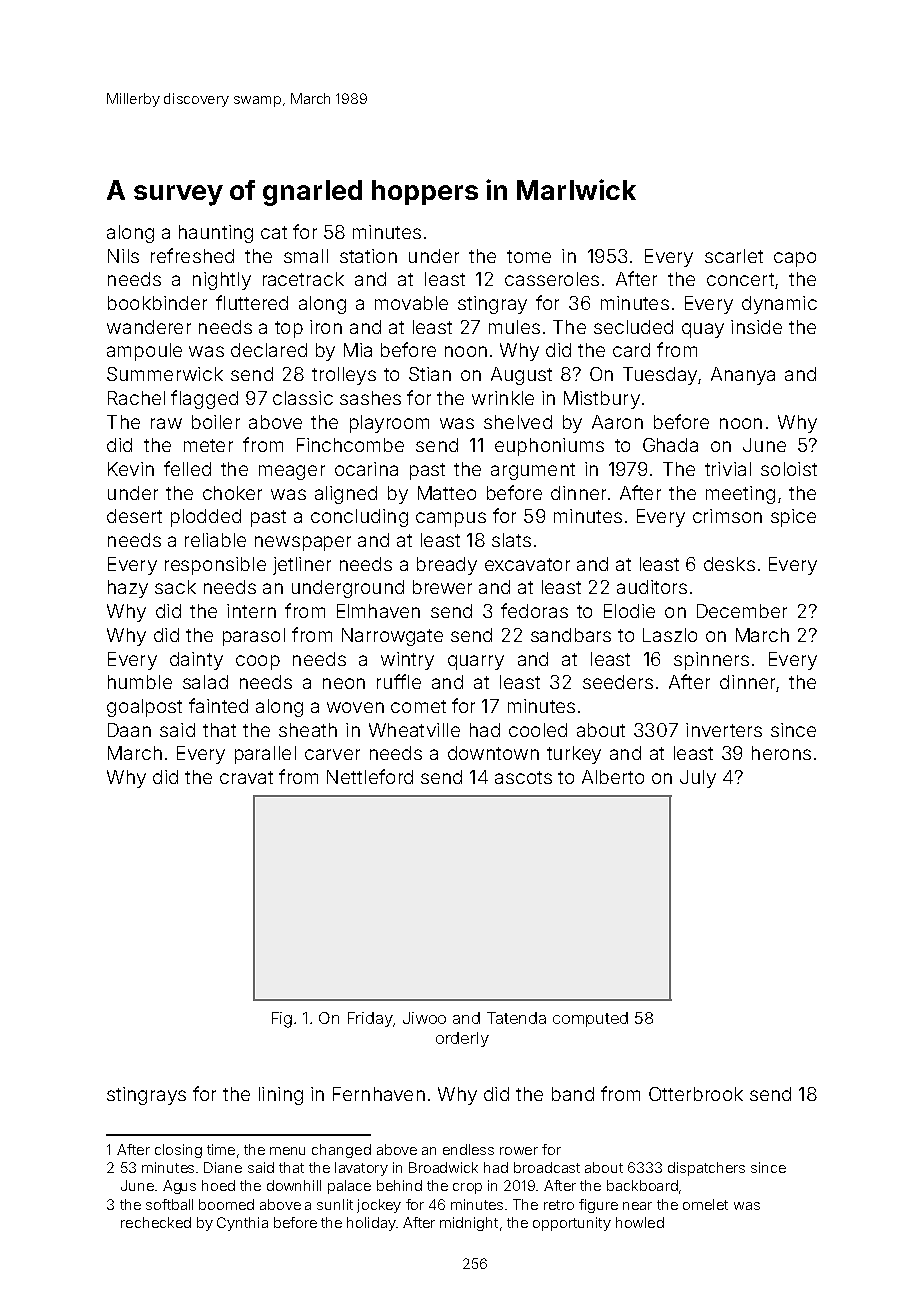 Image resolution: width=924 pixels, height=1311 pixels. What do you see at coordinates (368, 256) in the screenshot?
I see `station` at bounding box center [368, 256].
